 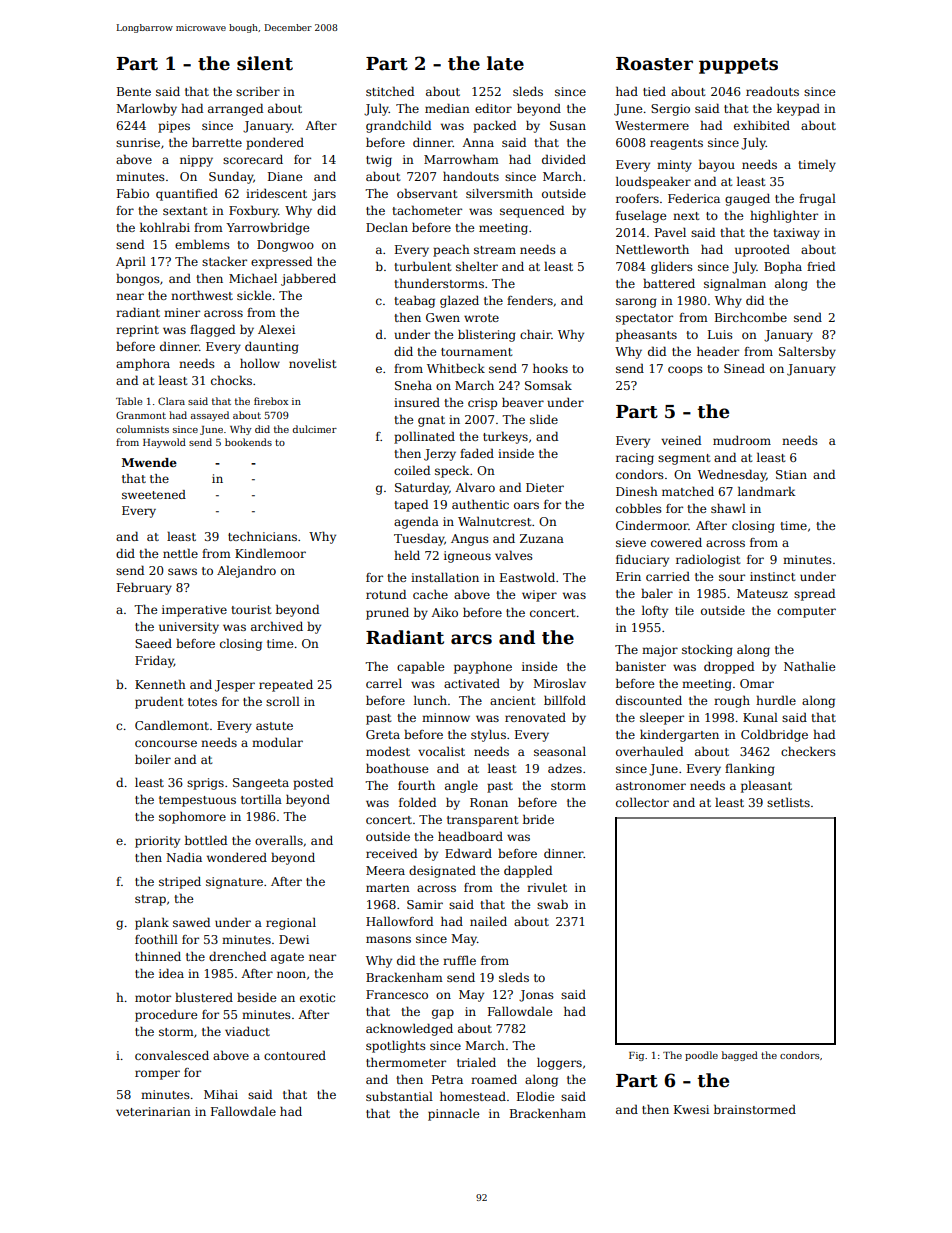 What do you see at coordinates (694, 198) in the screenshot?
I see `Federica` at bounding box center [694, 198].
